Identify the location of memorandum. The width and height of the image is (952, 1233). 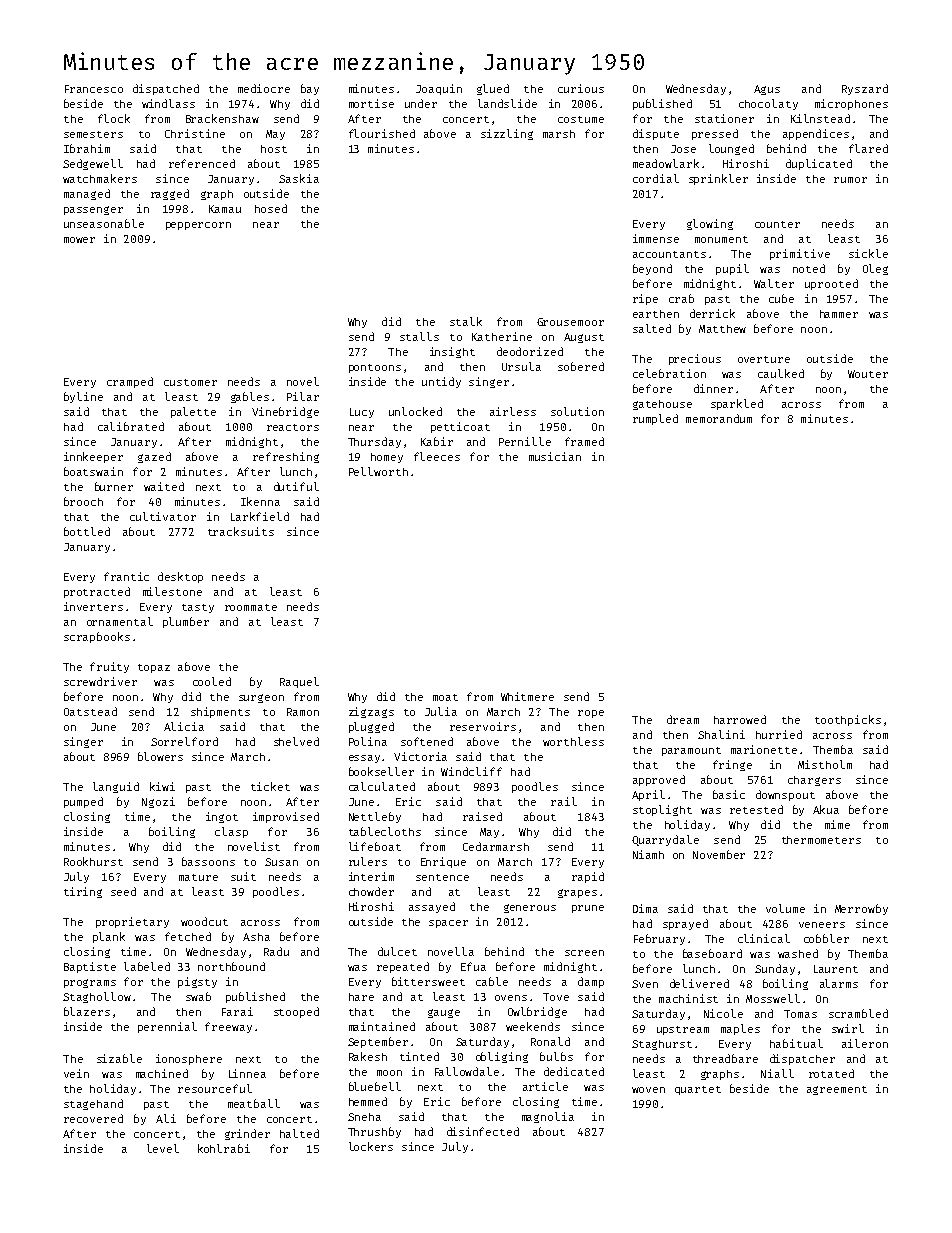
(719, 418).
